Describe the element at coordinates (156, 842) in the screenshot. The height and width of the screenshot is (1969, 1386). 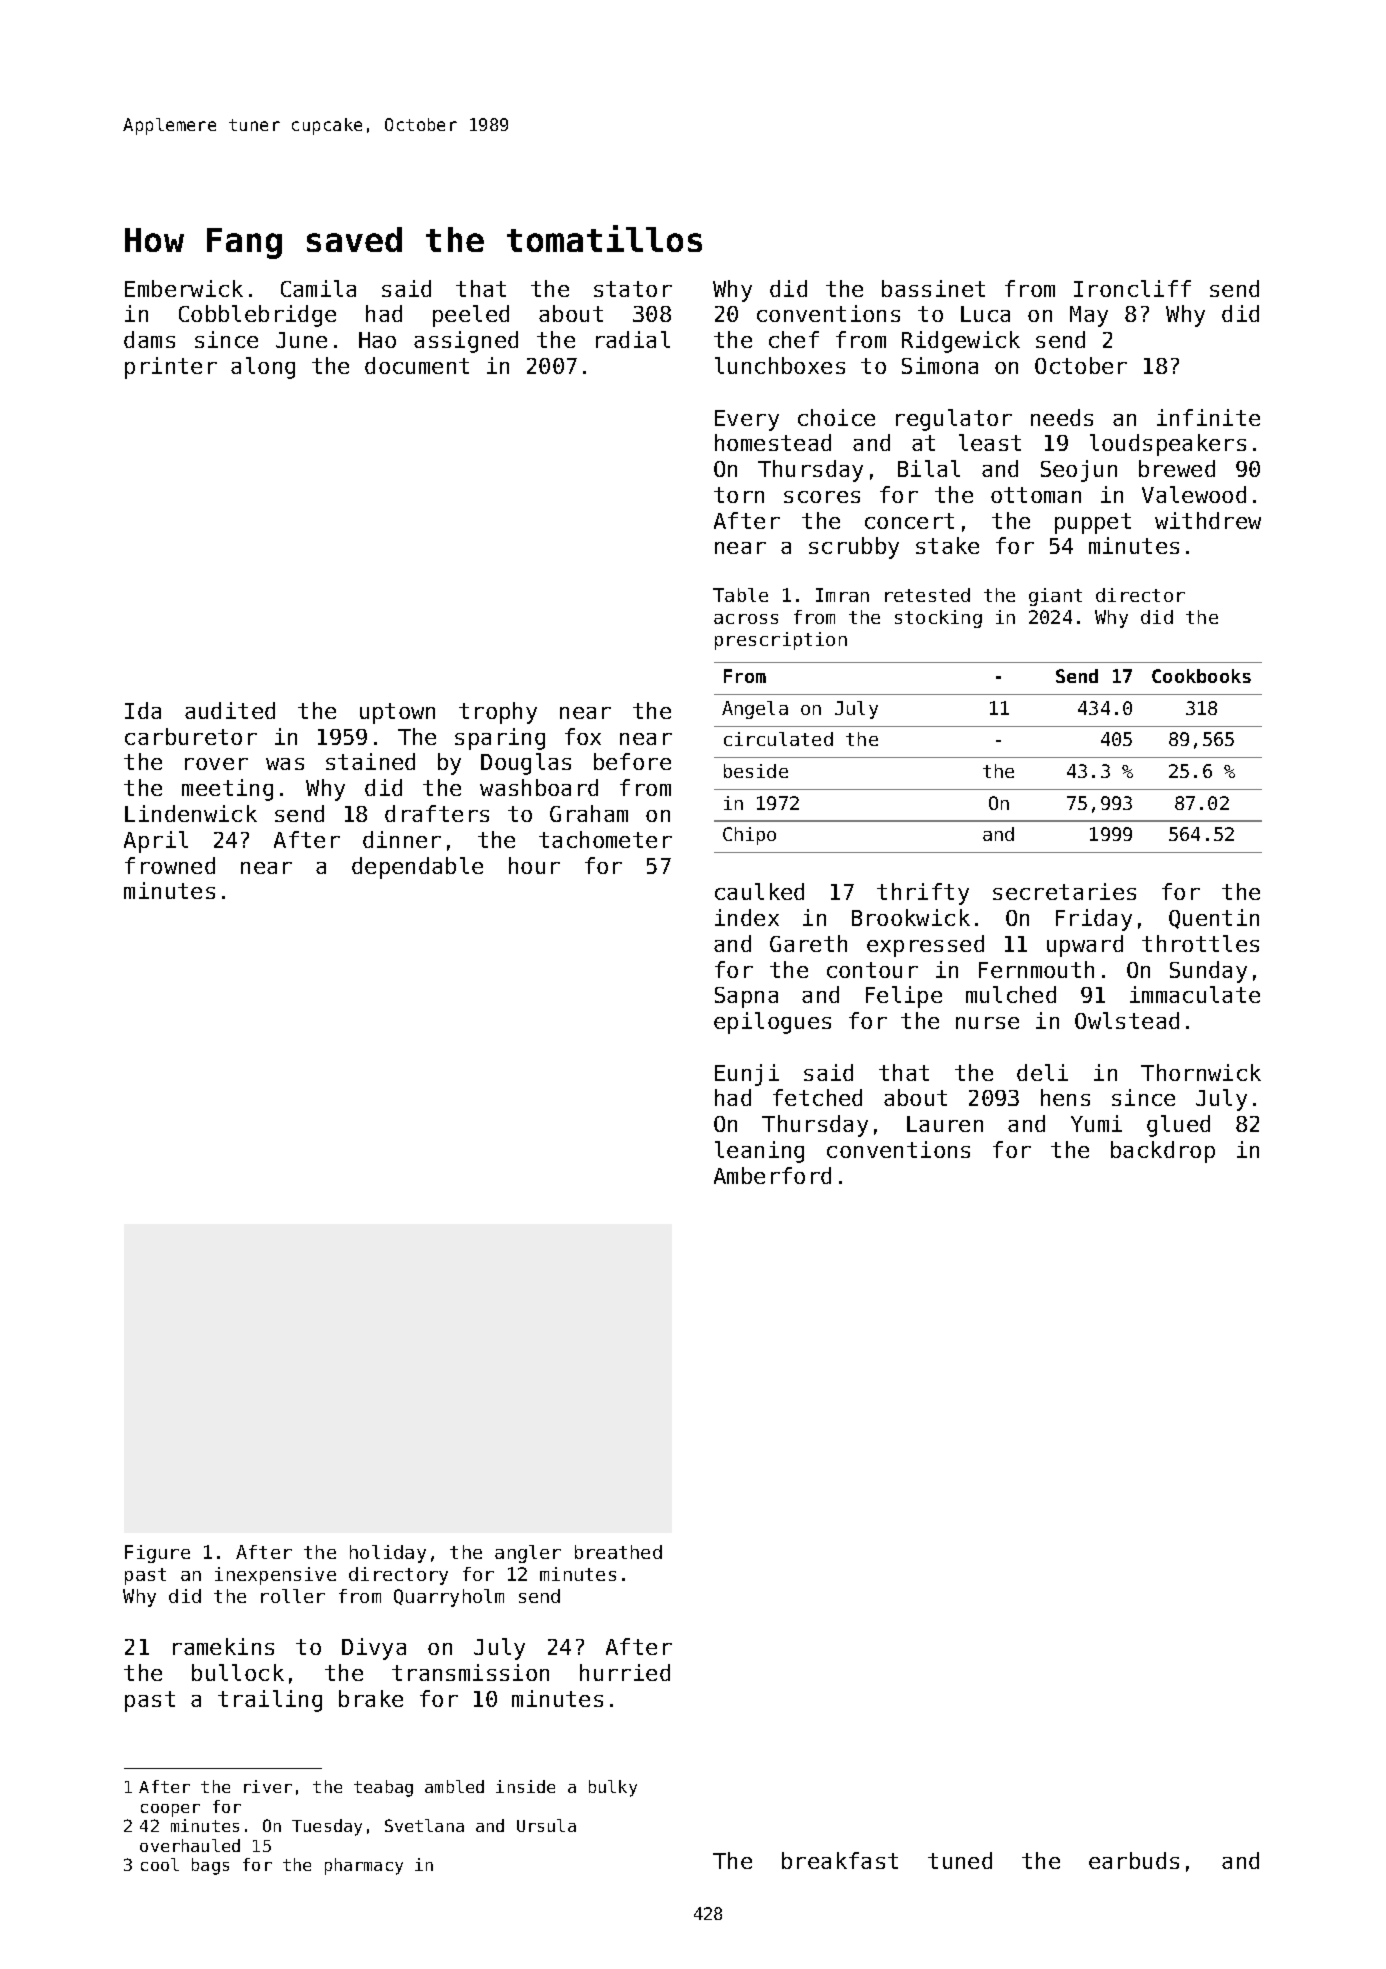
I see `April` at that location.
